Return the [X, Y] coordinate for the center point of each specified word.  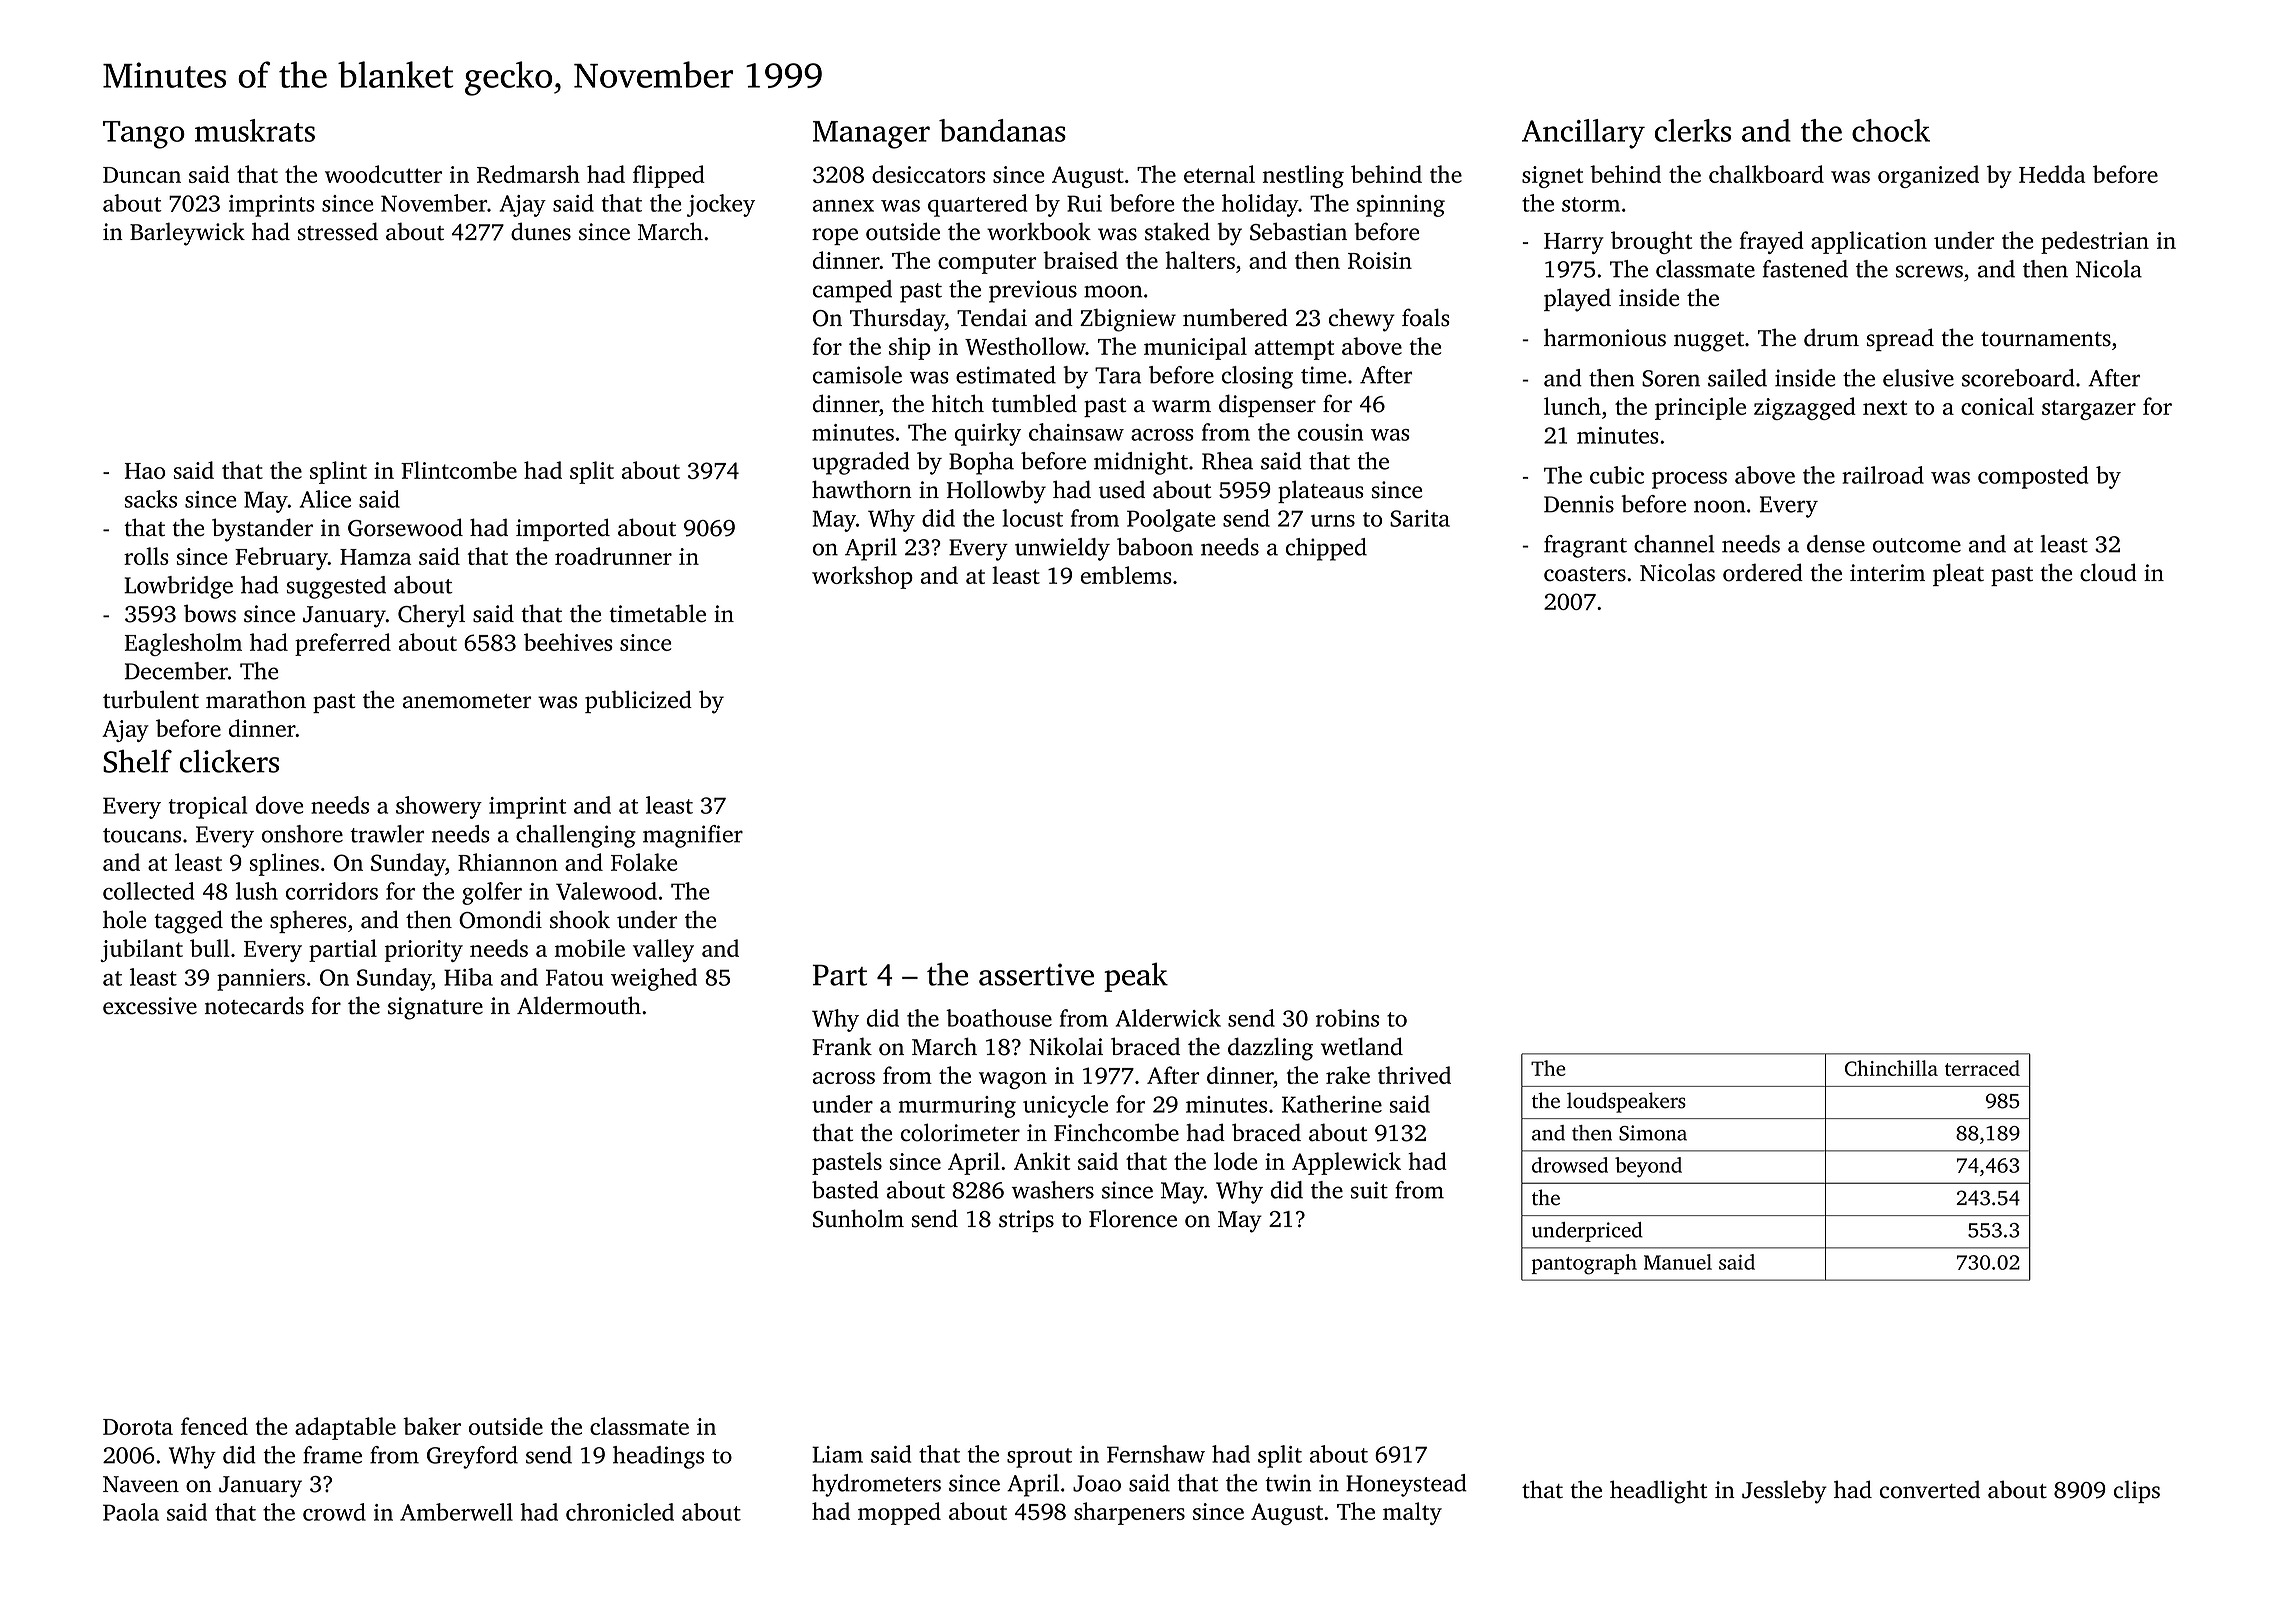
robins [1347, 1018]
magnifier [693, 836]
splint [338, 472]
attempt [1294, 350]
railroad [1883, 475]
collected [148, 891]
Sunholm [858, 1218]
